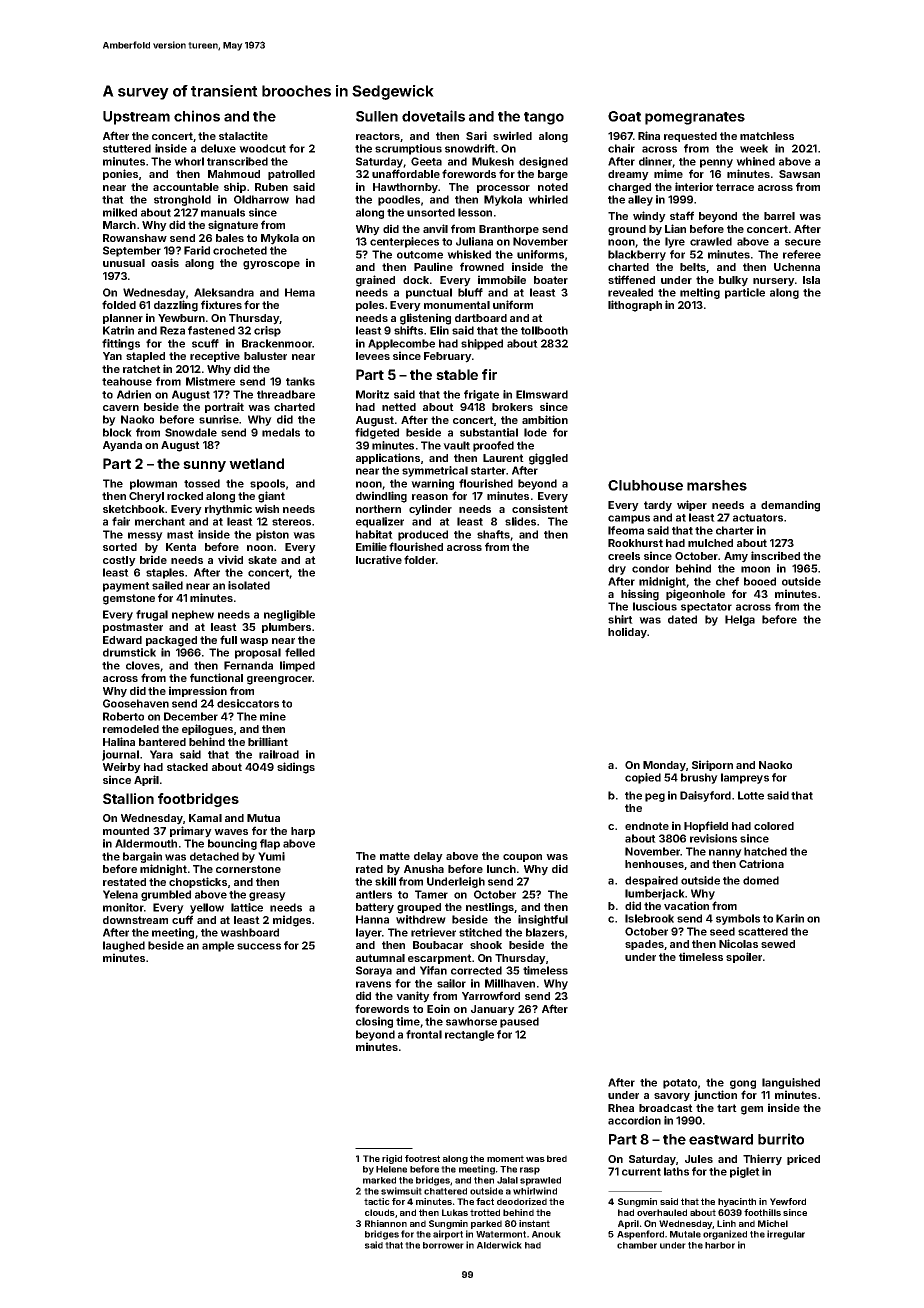 The width and height of the image is (924, 1308). What do you see at coordinates (198, 691) in the image?
I see `impression` at bounding box center [198, 691].
